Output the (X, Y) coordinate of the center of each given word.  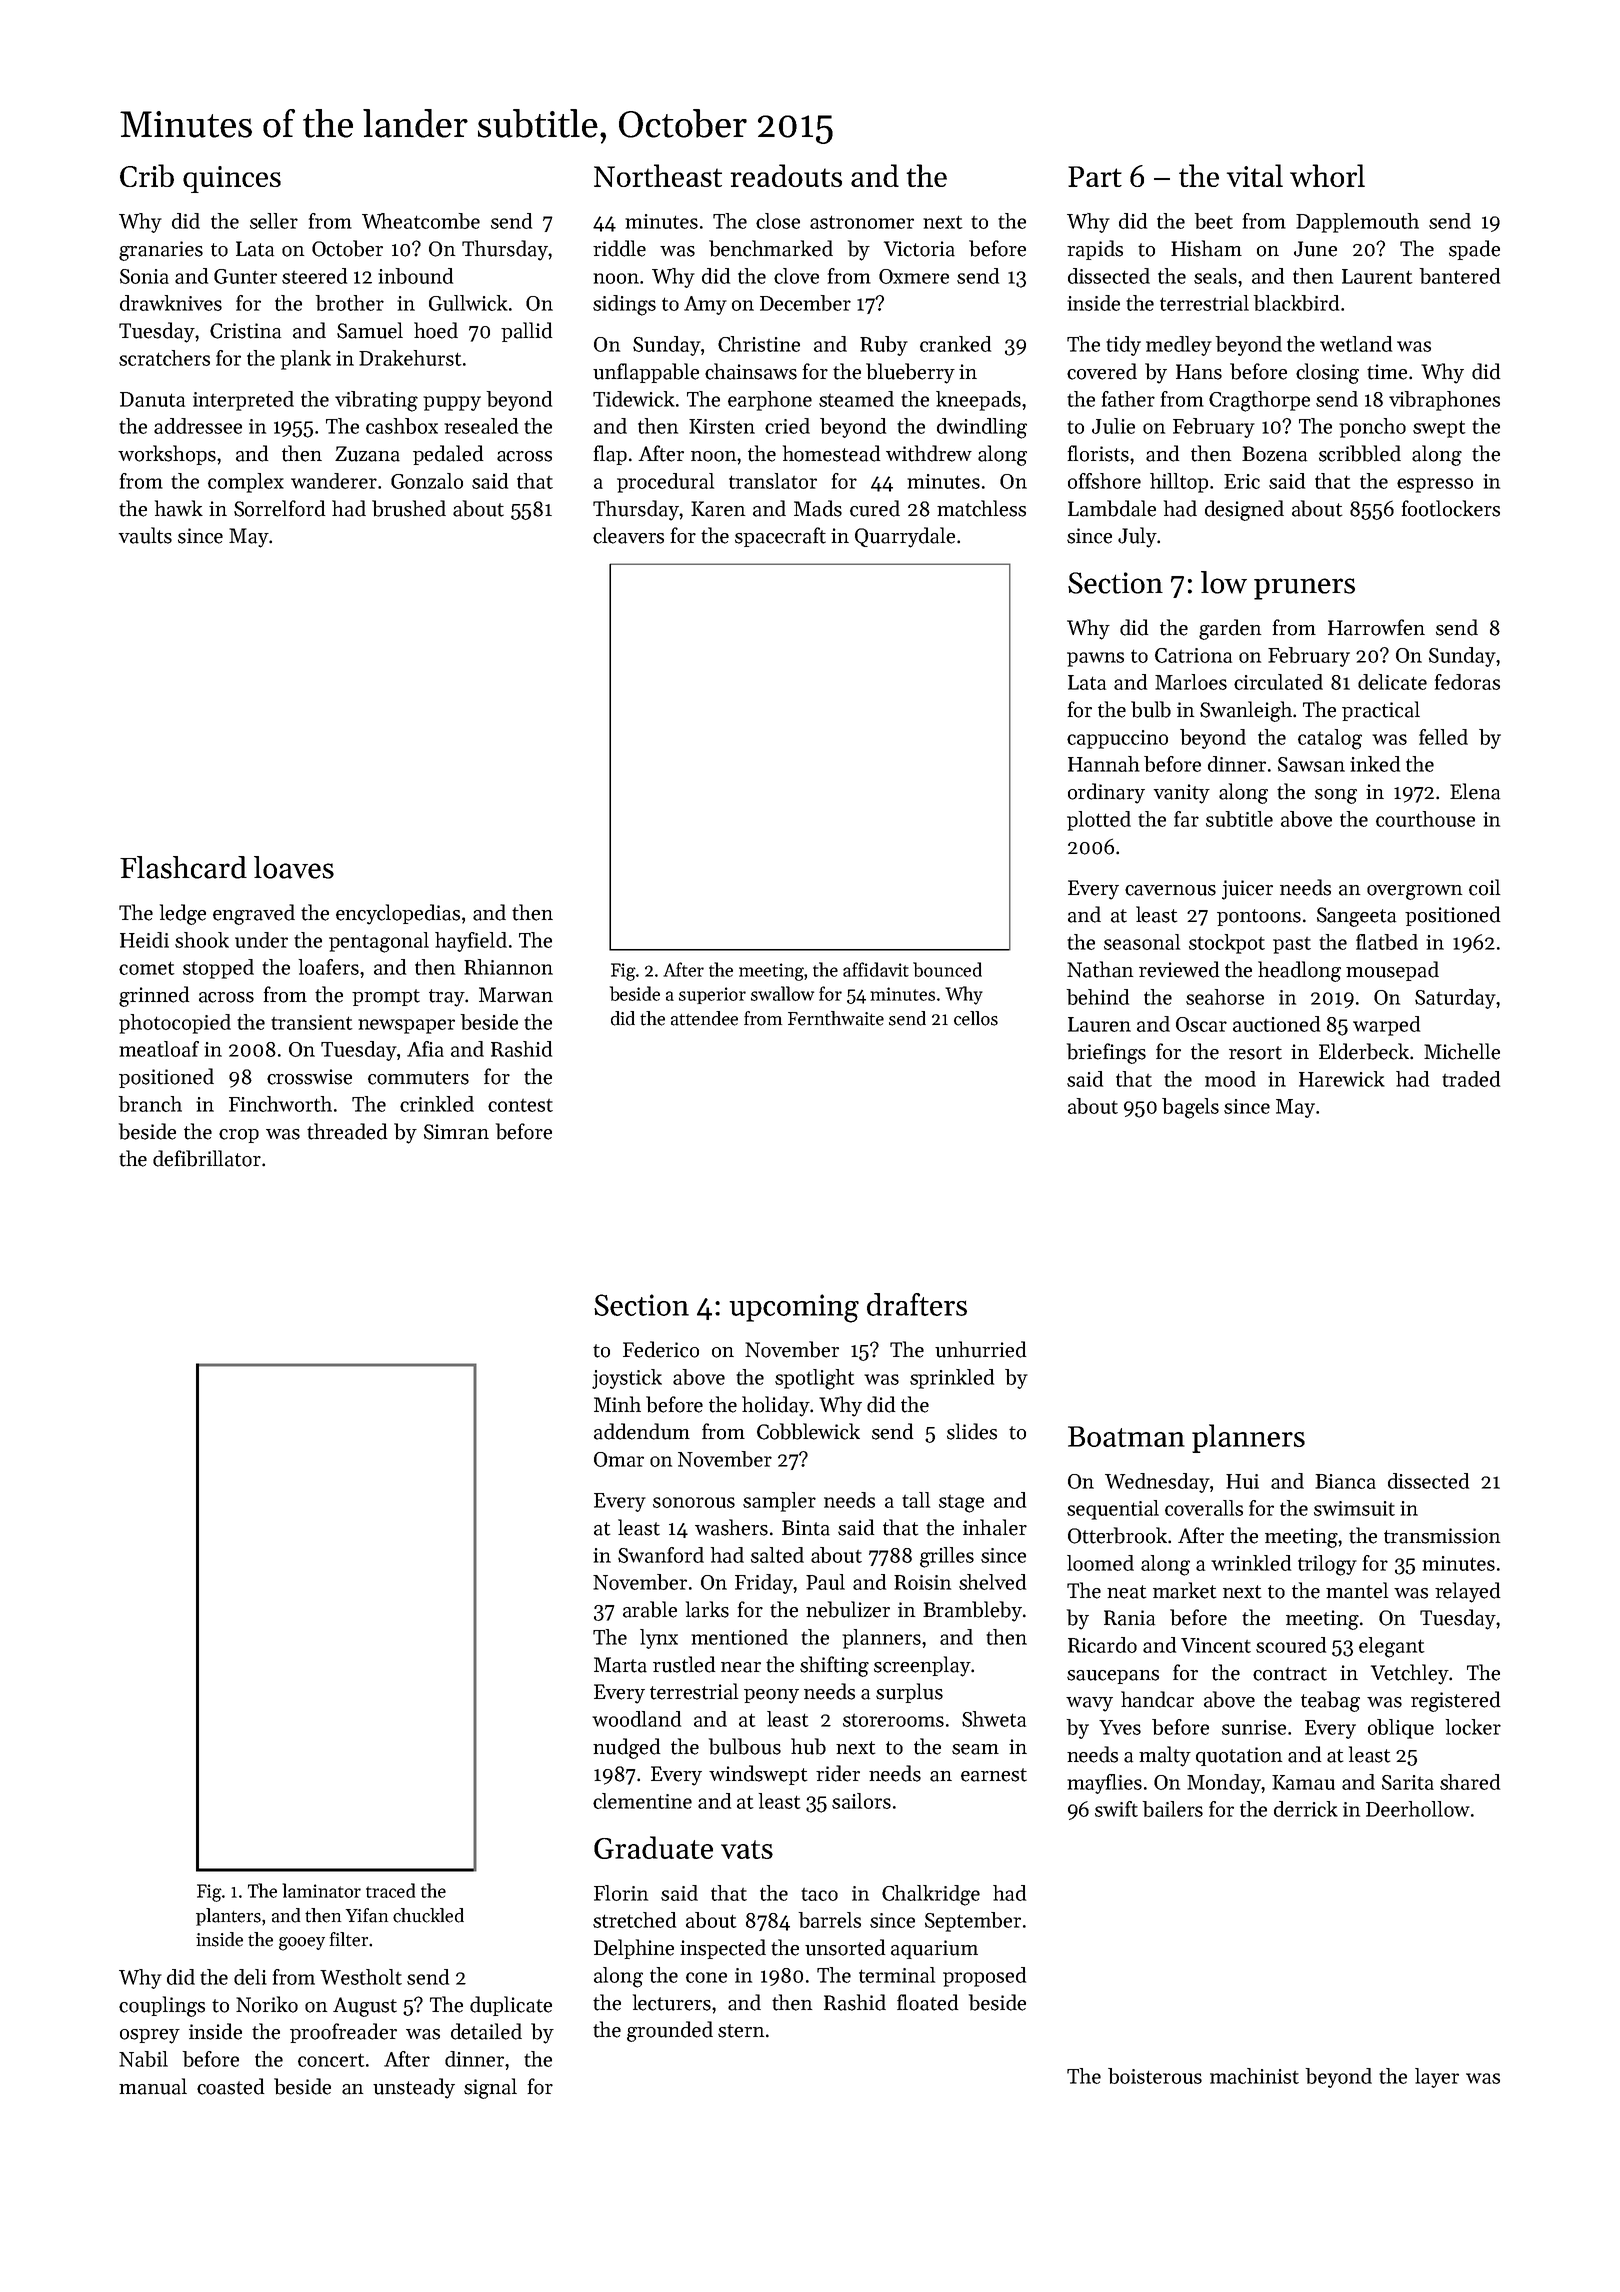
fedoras (1467, 682)
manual (153, 2086)
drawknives (171, 303)
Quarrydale (905, 537)
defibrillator (207, 1158)
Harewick (1342, 1079)
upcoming (794, 1308)
